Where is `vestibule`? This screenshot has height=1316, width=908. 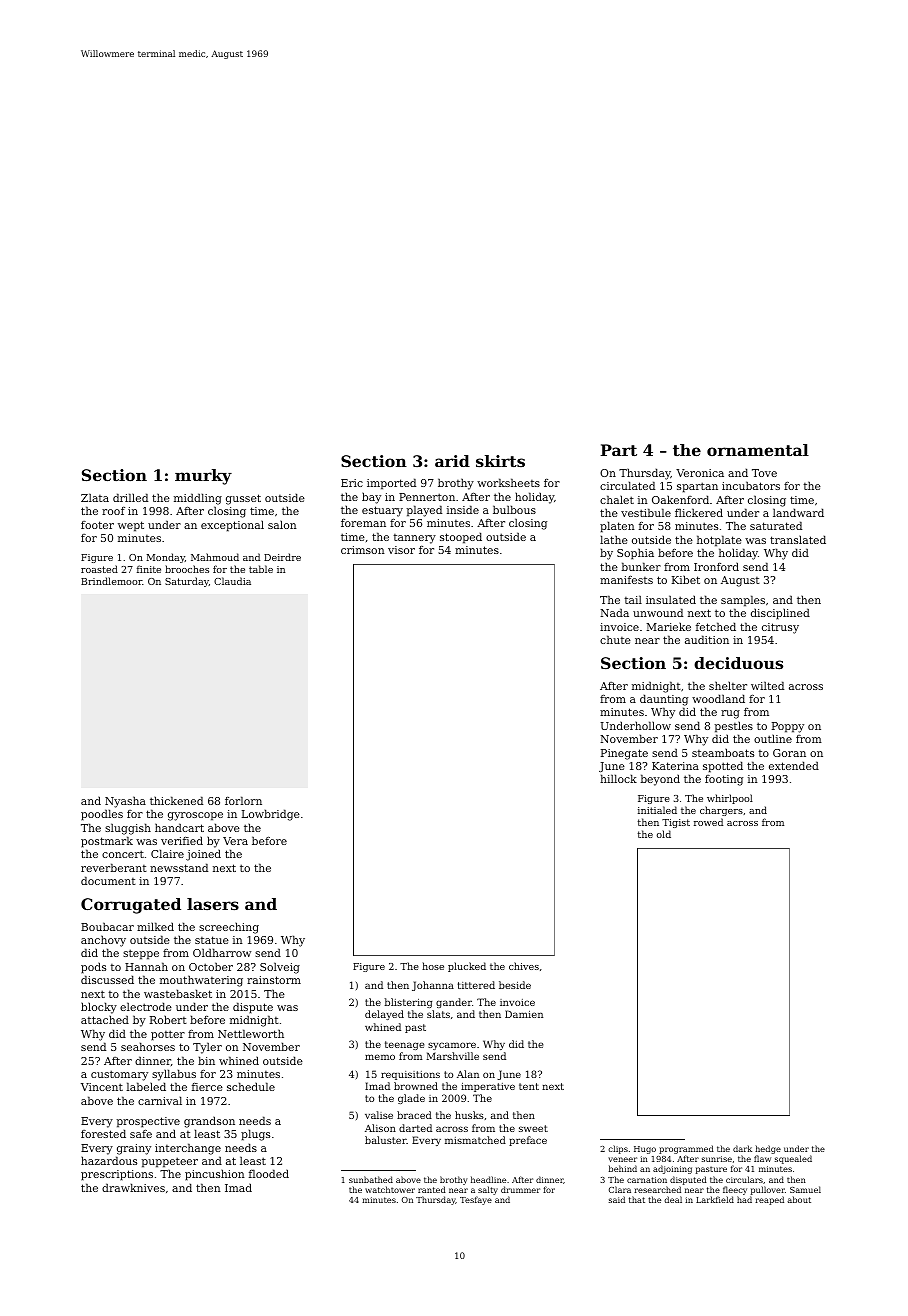 vestibule is located at coordinates (646, 512).
